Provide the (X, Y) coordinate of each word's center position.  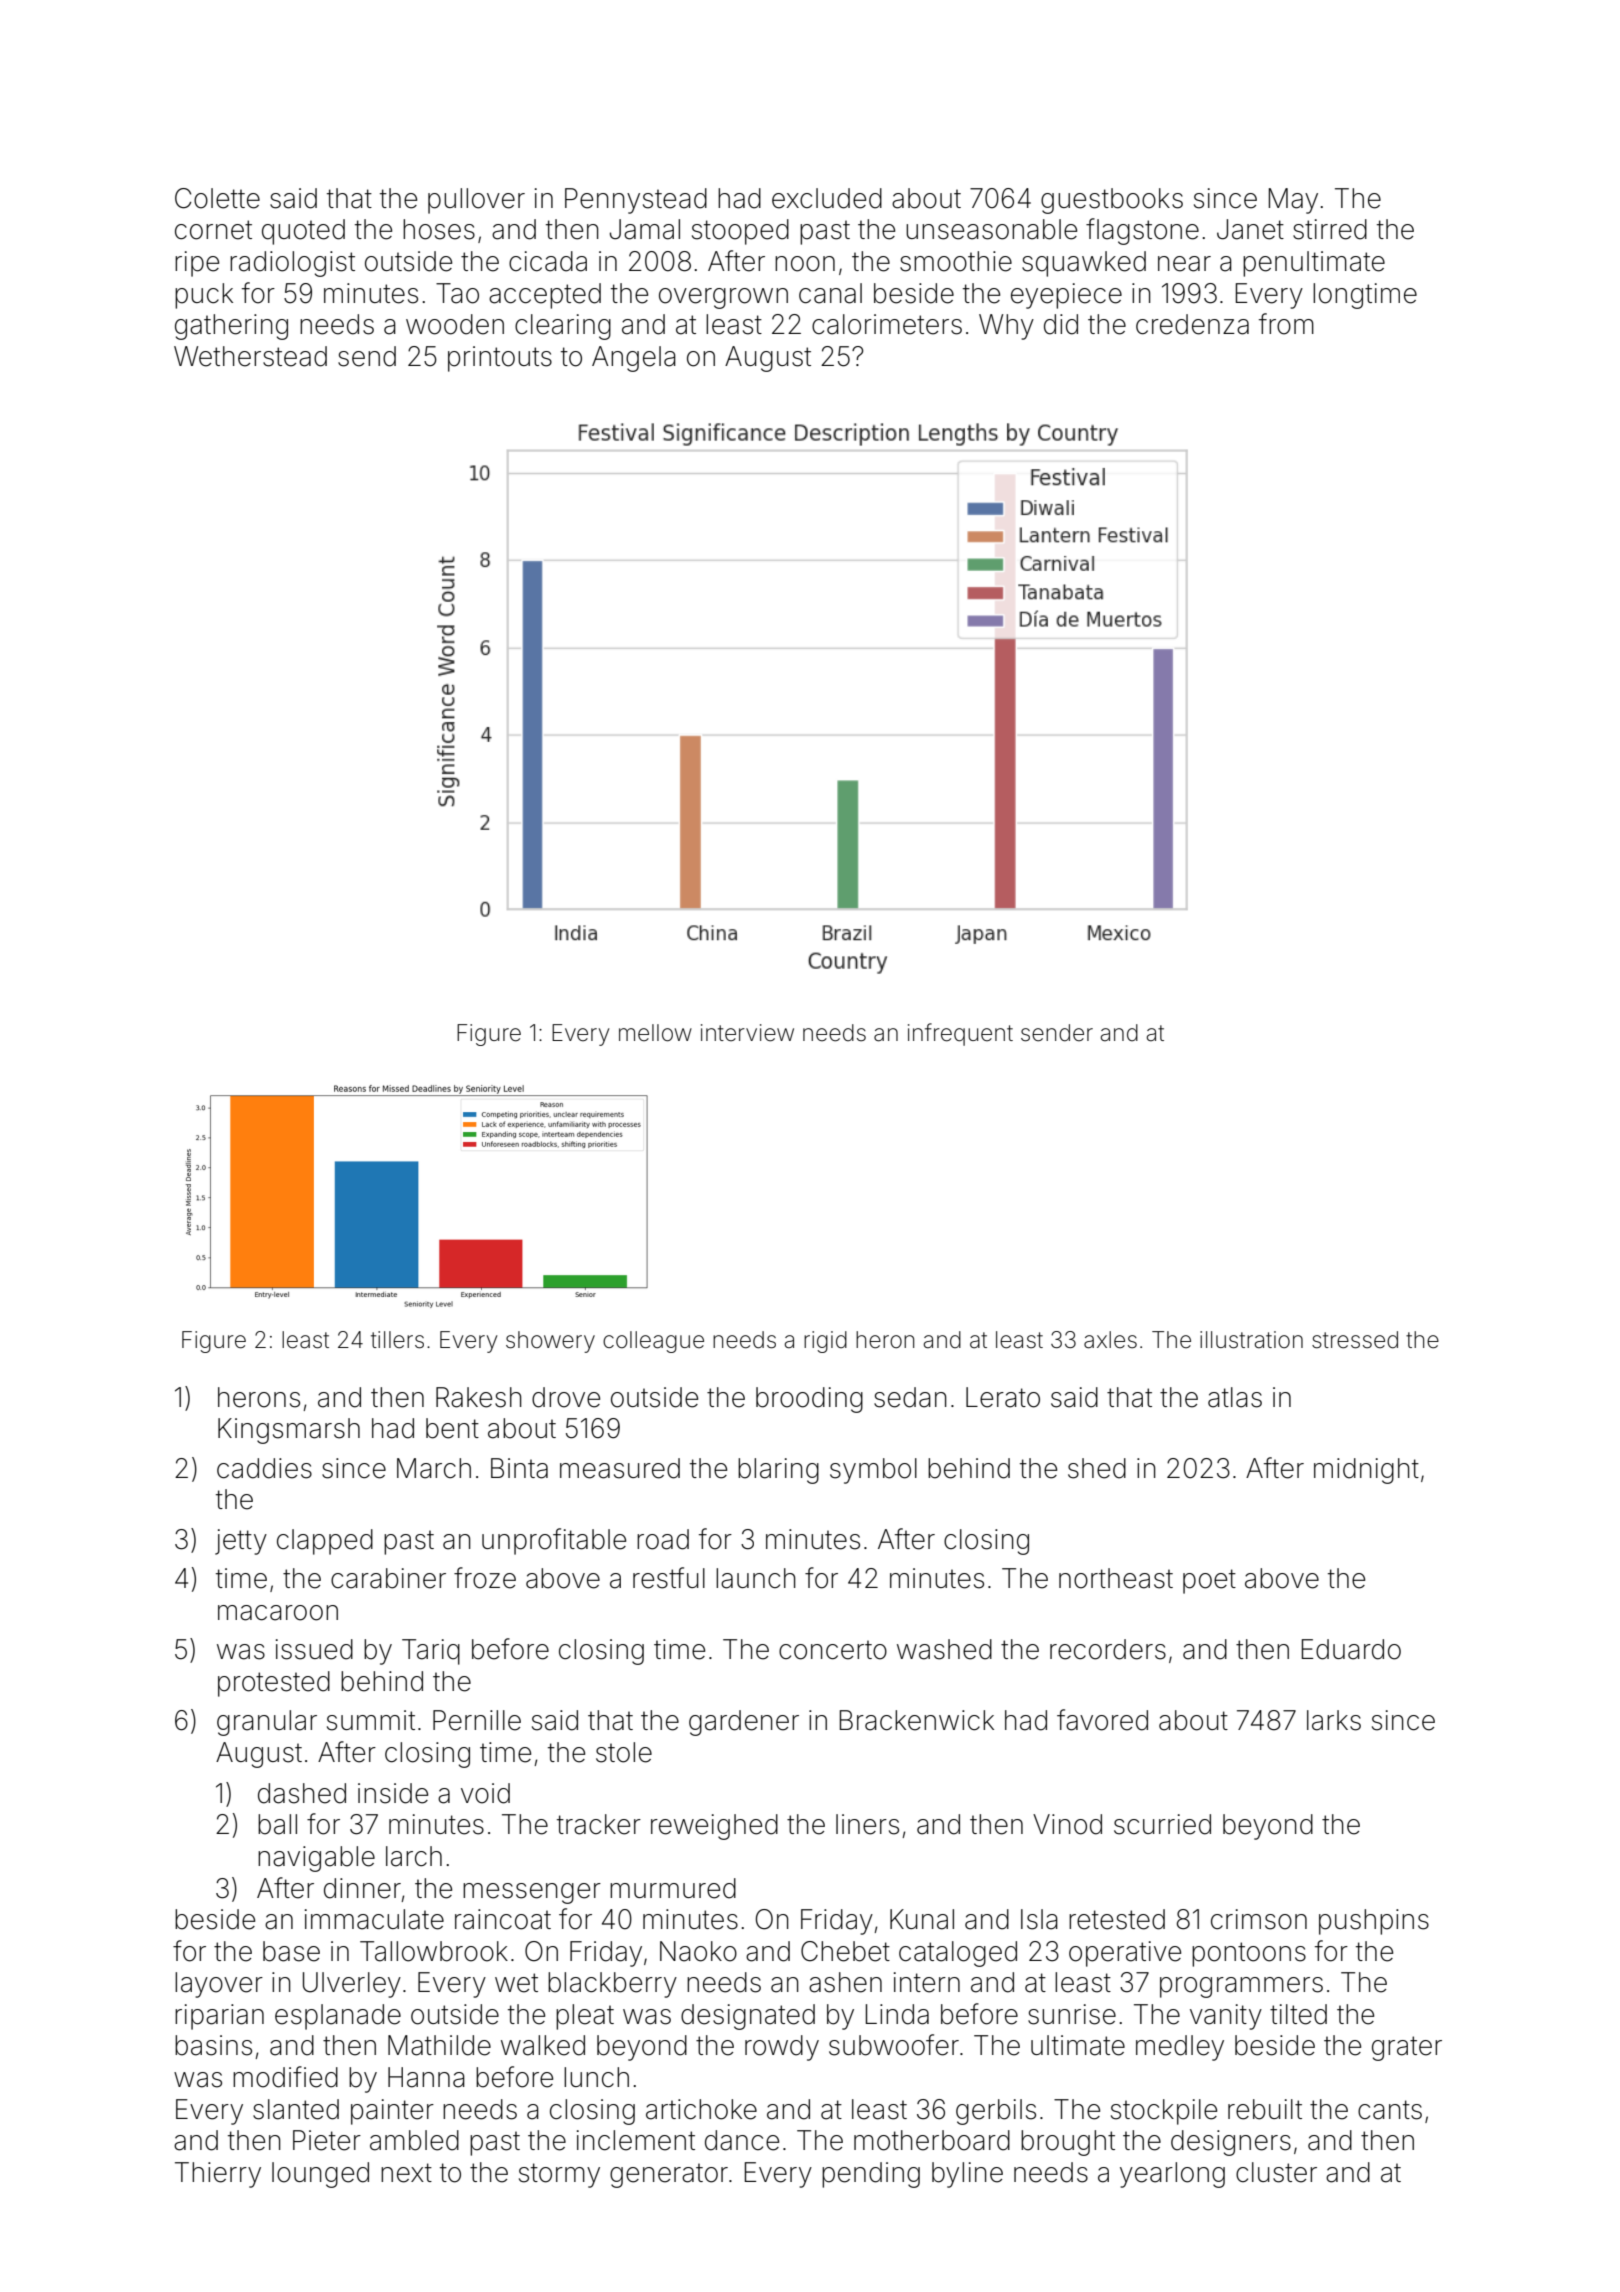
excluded (827, 198)
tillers (397, 1340)
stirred (1330, 229)
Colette (217, 198)
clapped (325, 1542)
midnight (1366, 1471)
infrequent (960, 1034)
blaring (778, 1471)
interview (747, 1033)
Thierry (218, 2175)
